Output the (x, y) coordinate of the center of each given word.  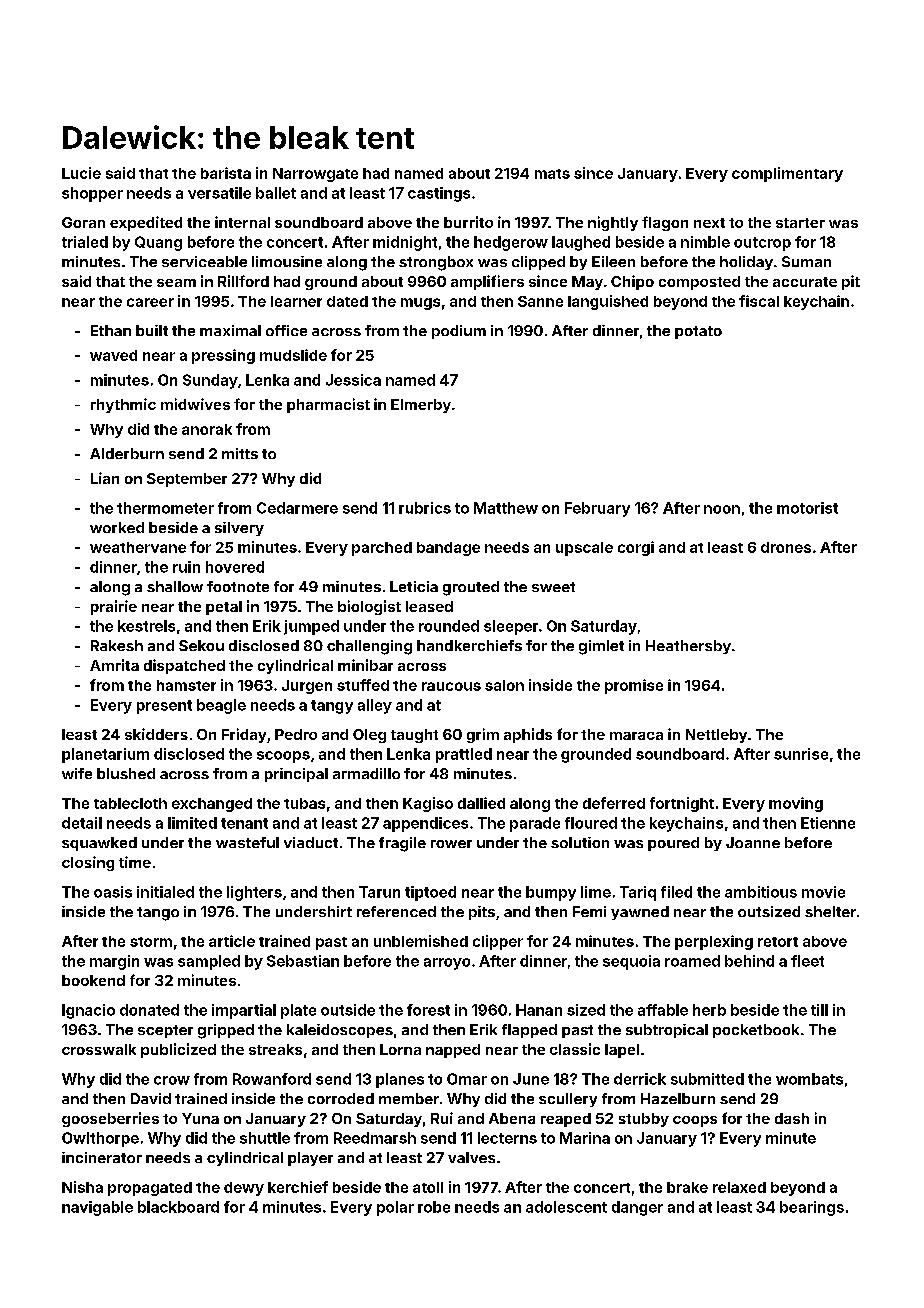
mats (552, 174)
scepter (165, 1031)
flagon (665, 223)
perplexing (714, 942)
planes (400, 1080)
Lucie (81, 173)
